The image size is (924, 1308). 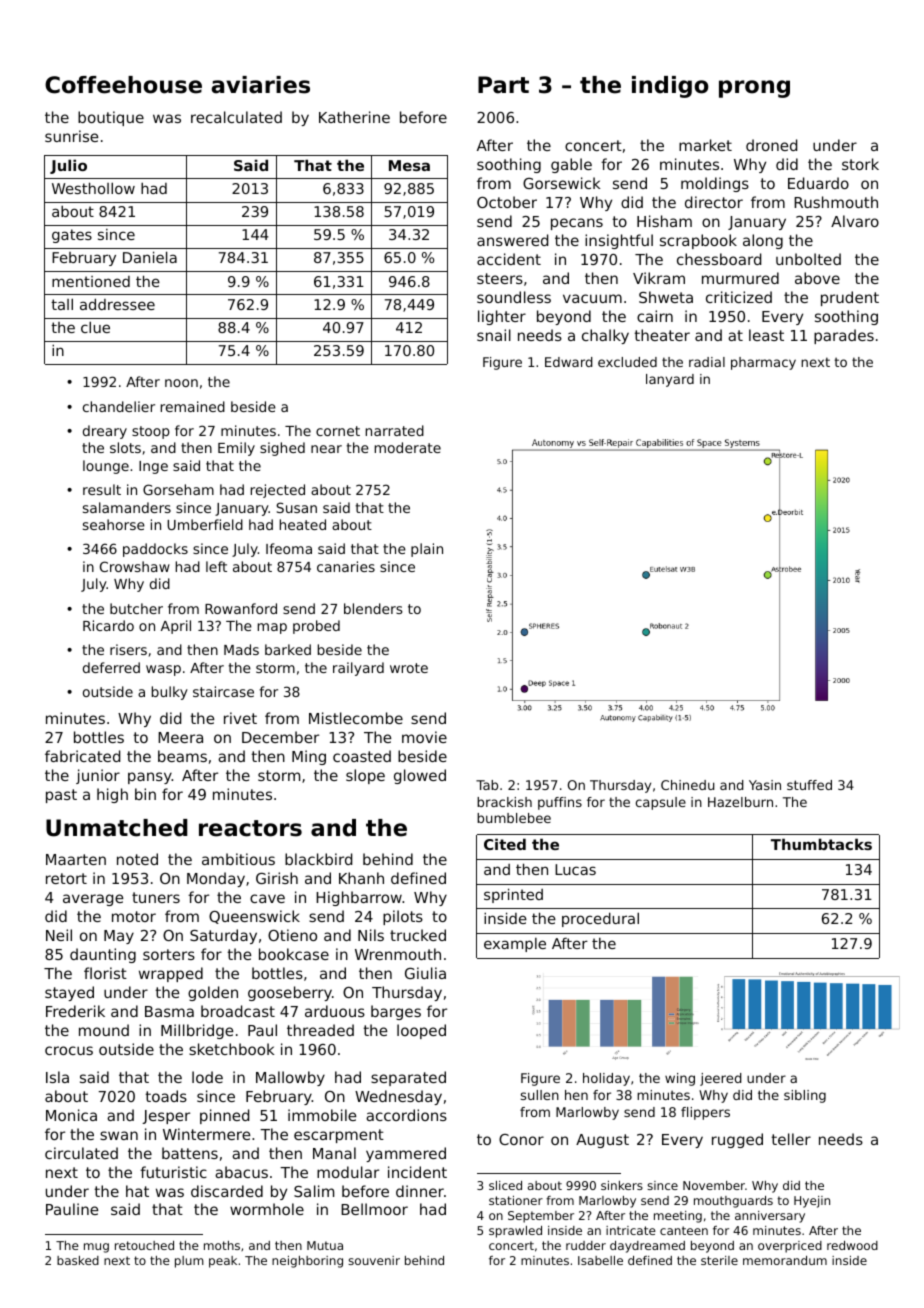 What do you see at coordinates (771, 145) in the screenshot?
I see `droned` at bounding box center [771, 145].
